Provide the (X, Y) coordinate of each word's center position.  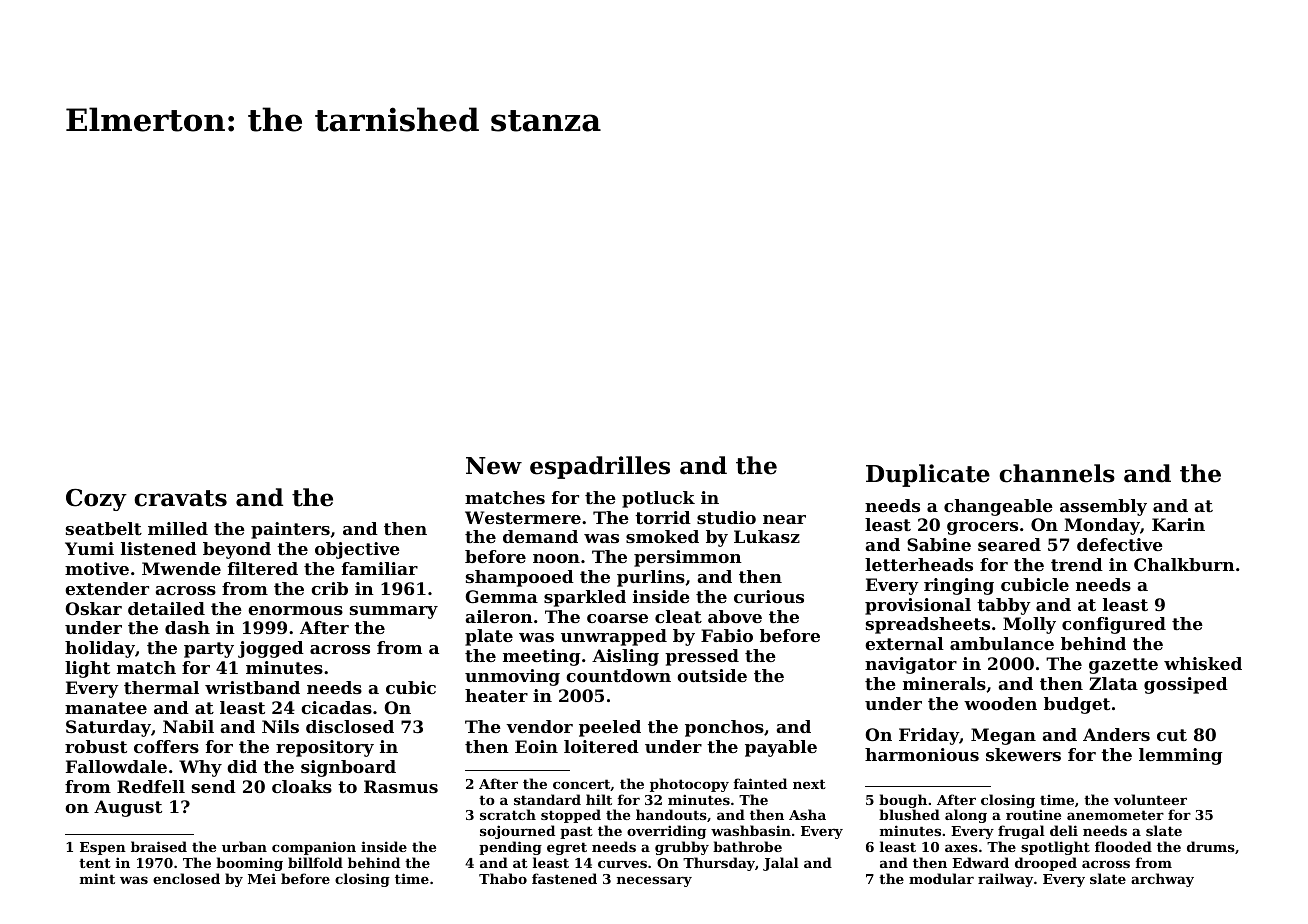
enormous (295, 610)
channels (1057, 473)
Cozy (96, 500)
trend (1077, 564)
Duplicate (928, 475)
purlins (651, 578)
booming (249, 864)
